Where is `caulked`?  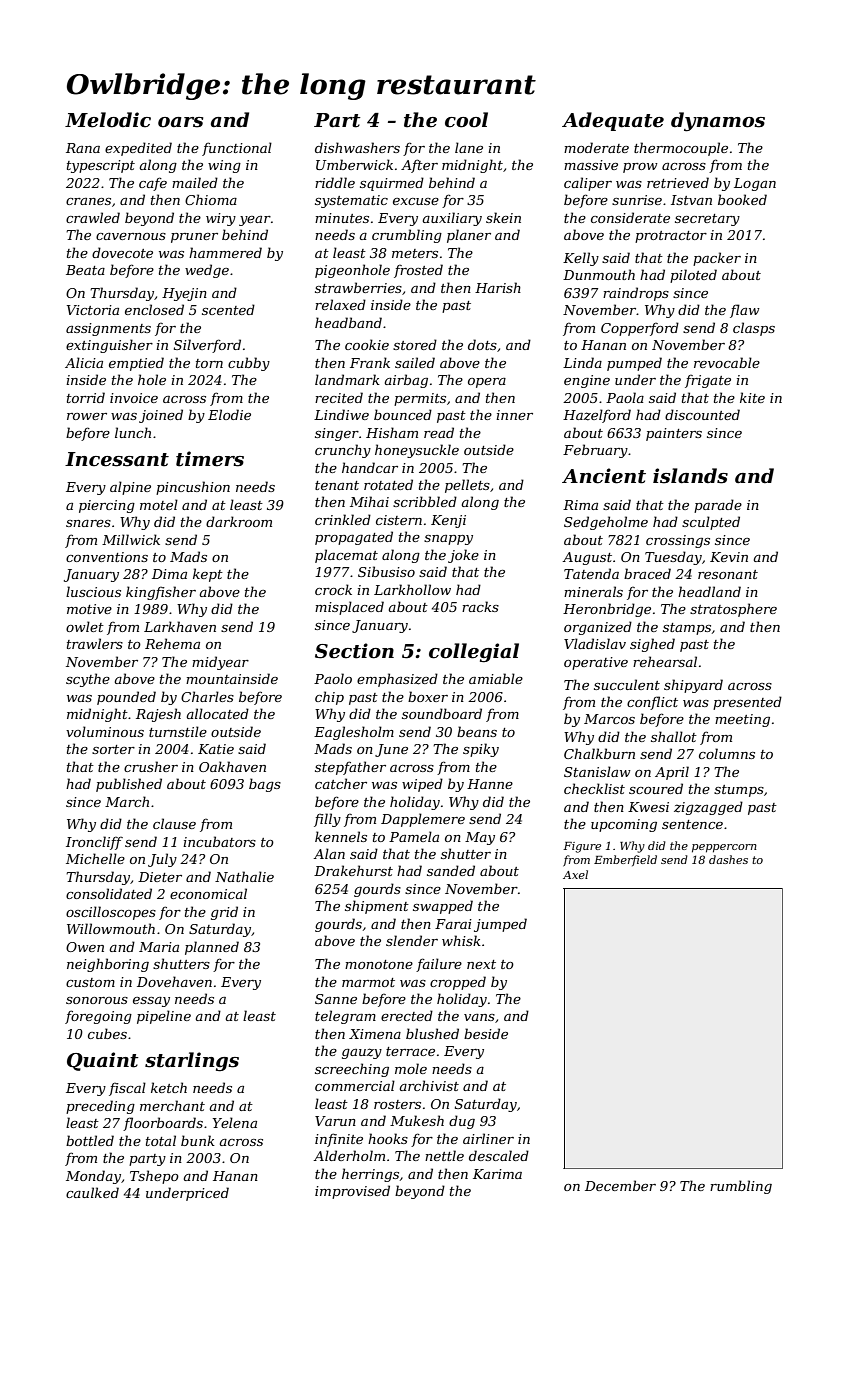
caulked is located at coordinates (92, 1192).
